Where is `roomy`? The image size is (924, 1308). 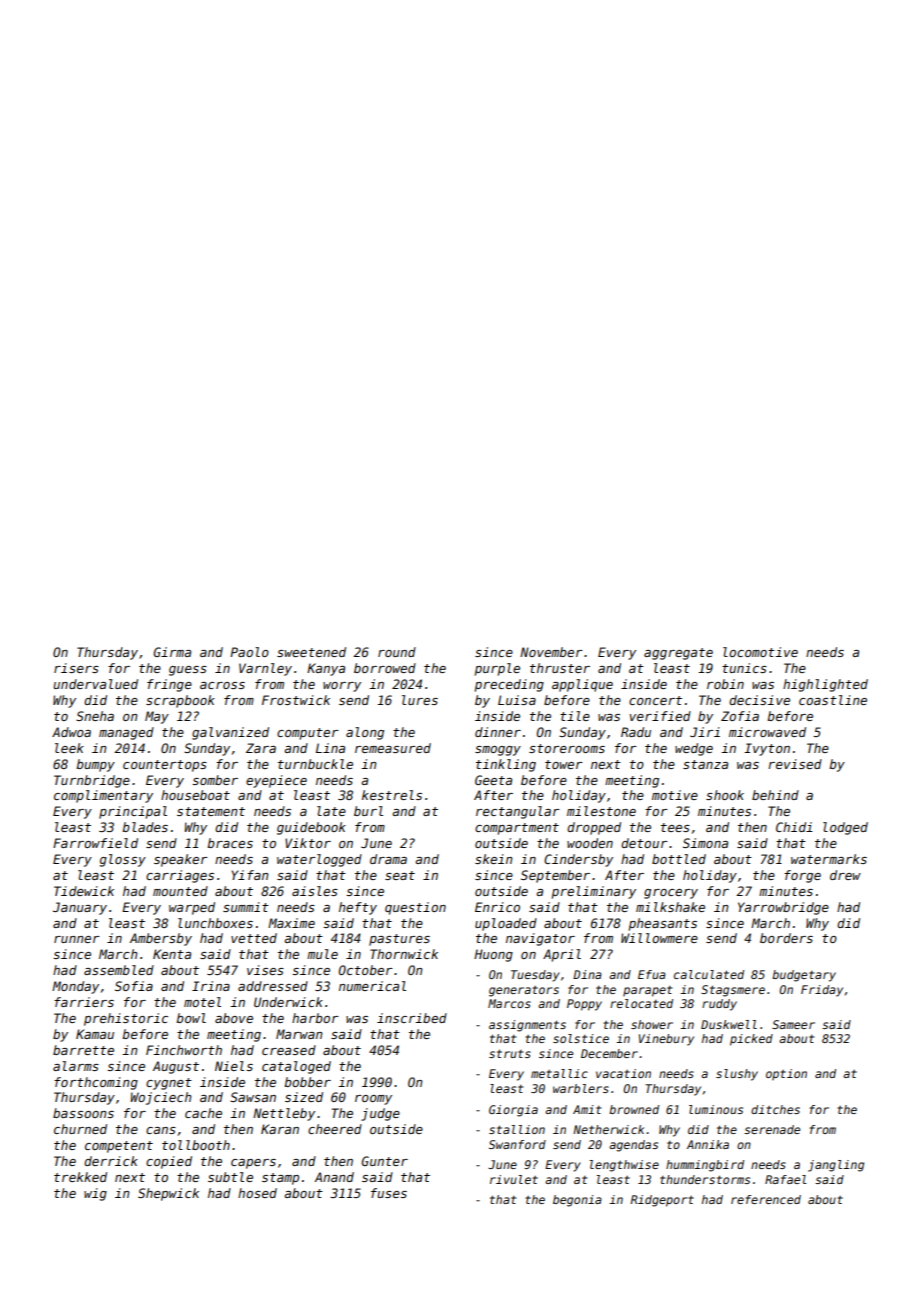 roomy is located at coordinates (373, 1100).
